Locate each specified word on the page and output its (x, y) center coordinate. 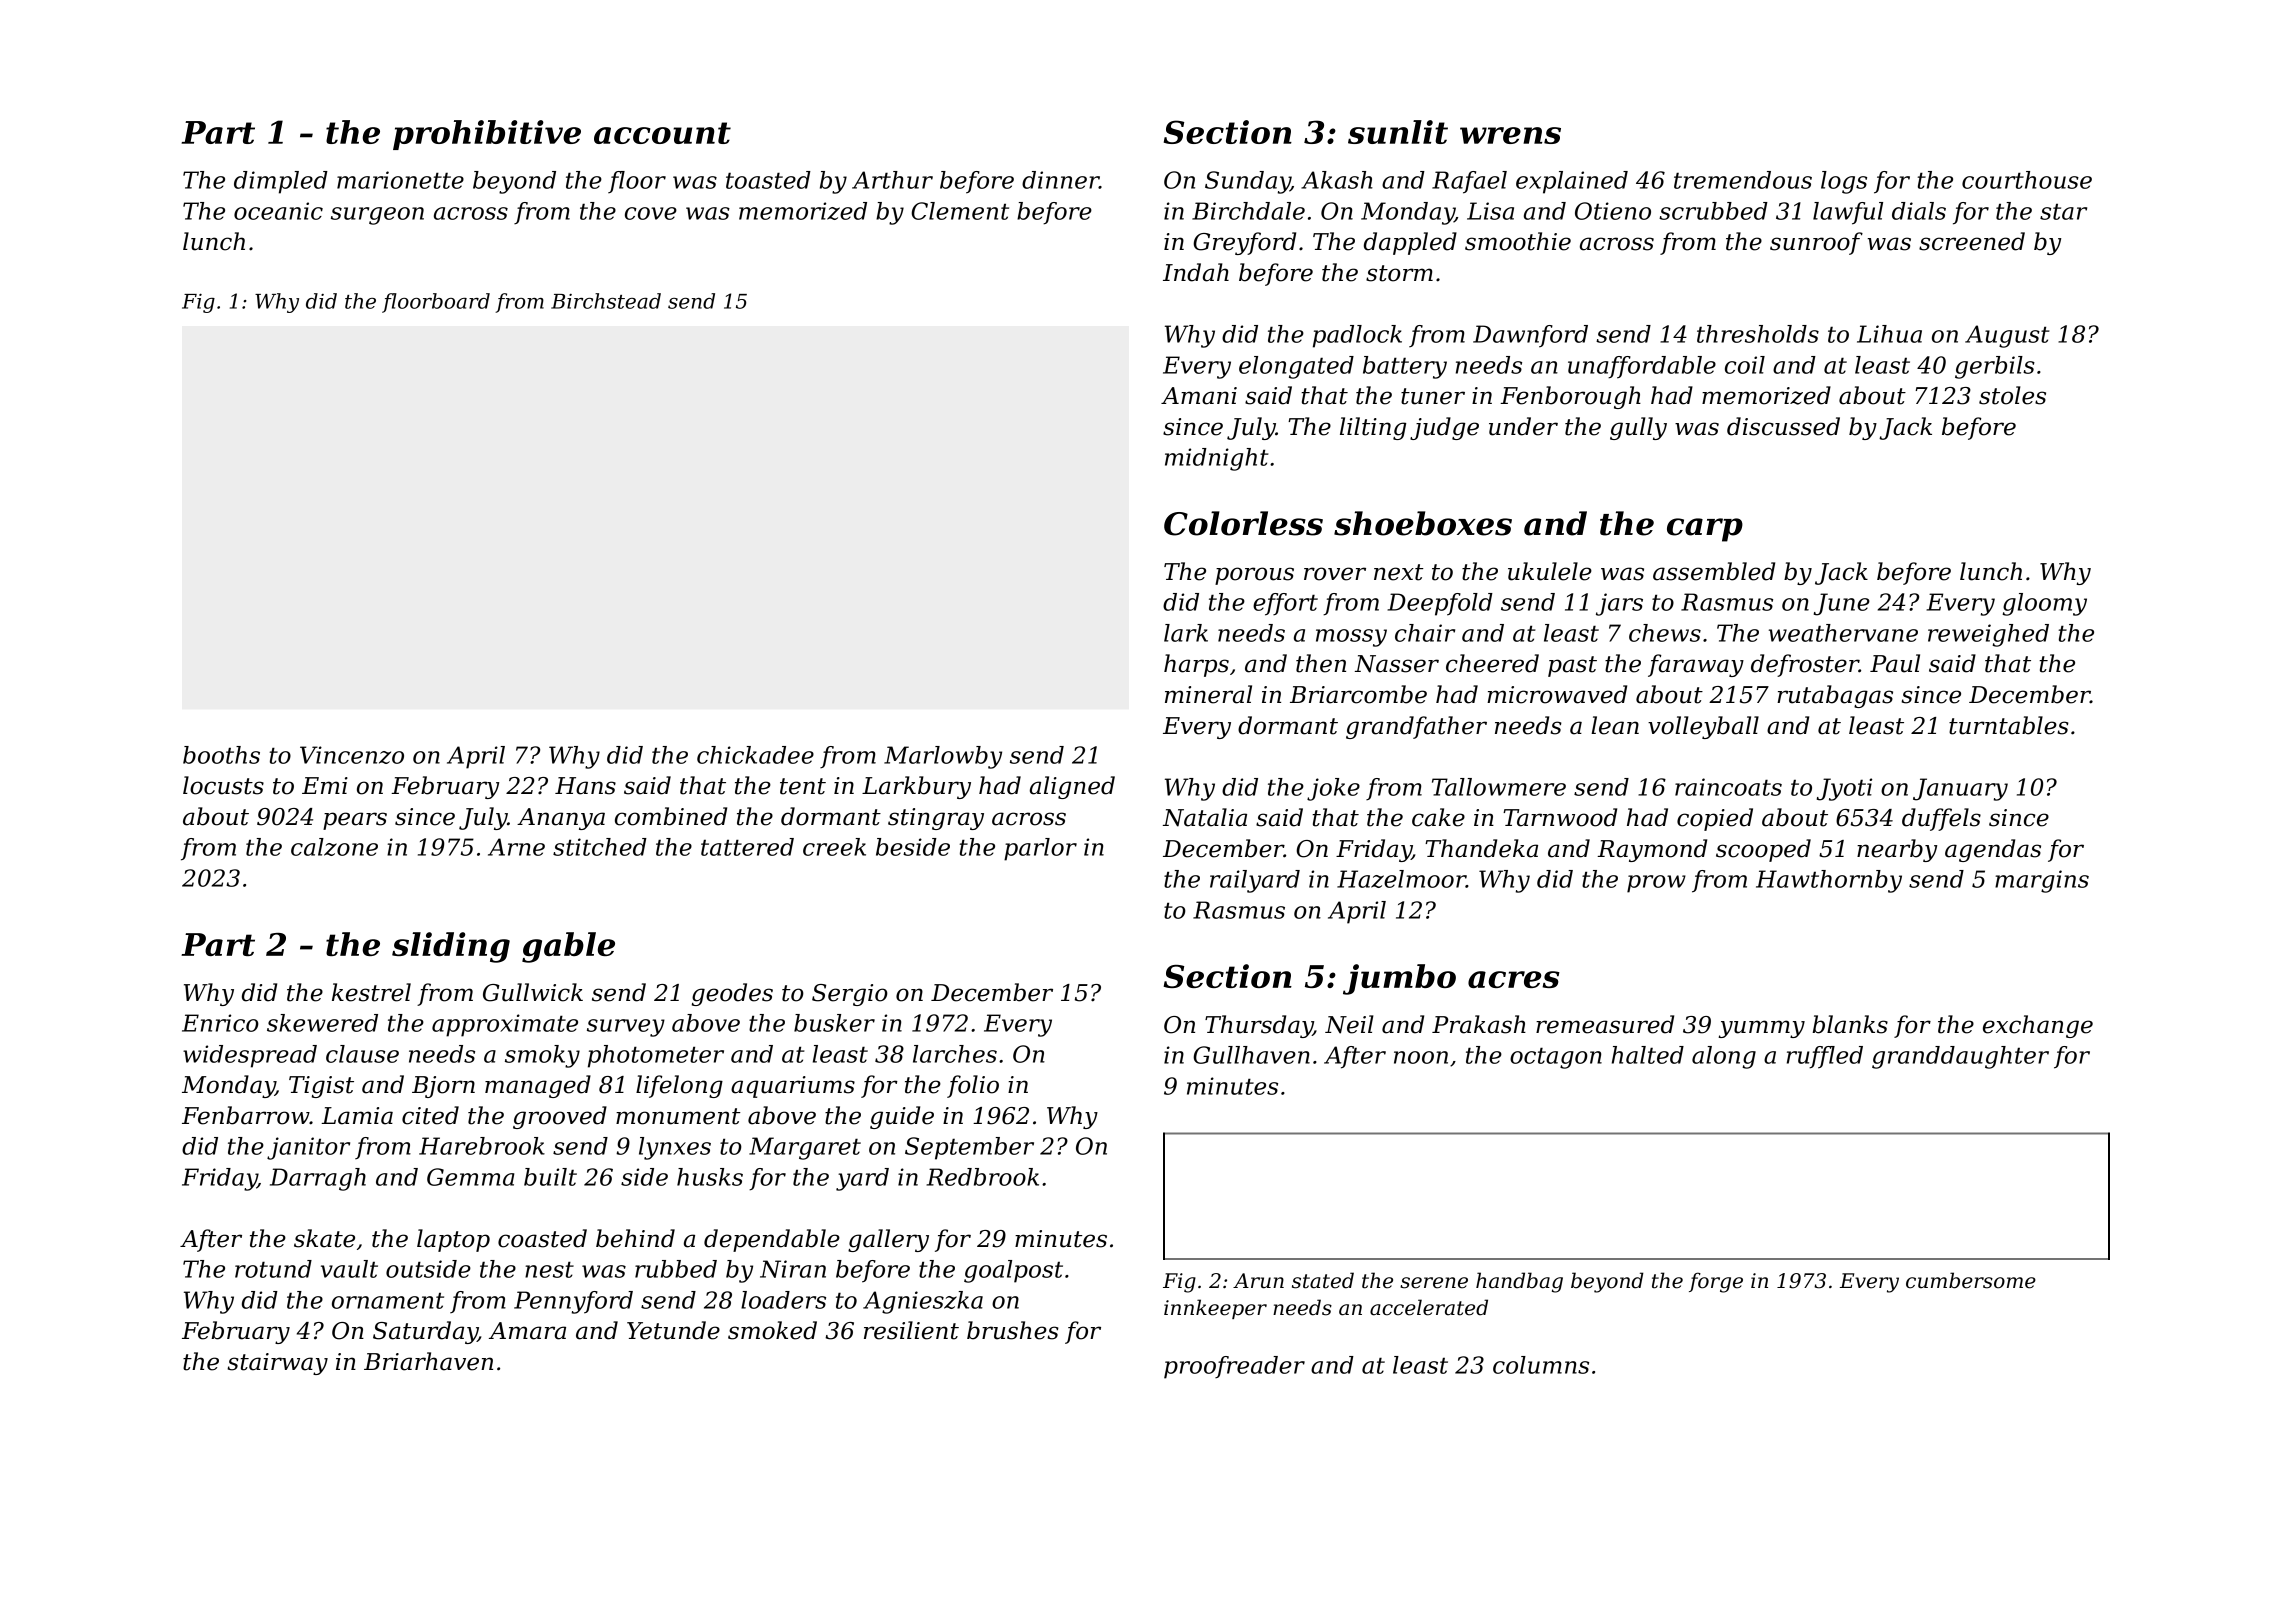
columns (1541, 1365)
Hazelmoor (1401, 879)
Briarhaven (428, 1361)
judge (1444, 428)
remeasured (1605, 1024)
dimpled (281, 182)
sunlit (1398, 132)
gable (568, 947)
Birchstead (606, 301)
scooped (1763, 850)
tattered (747, 847)
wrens (1510, 135)
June (1842, 604)
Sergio (850, 995)
